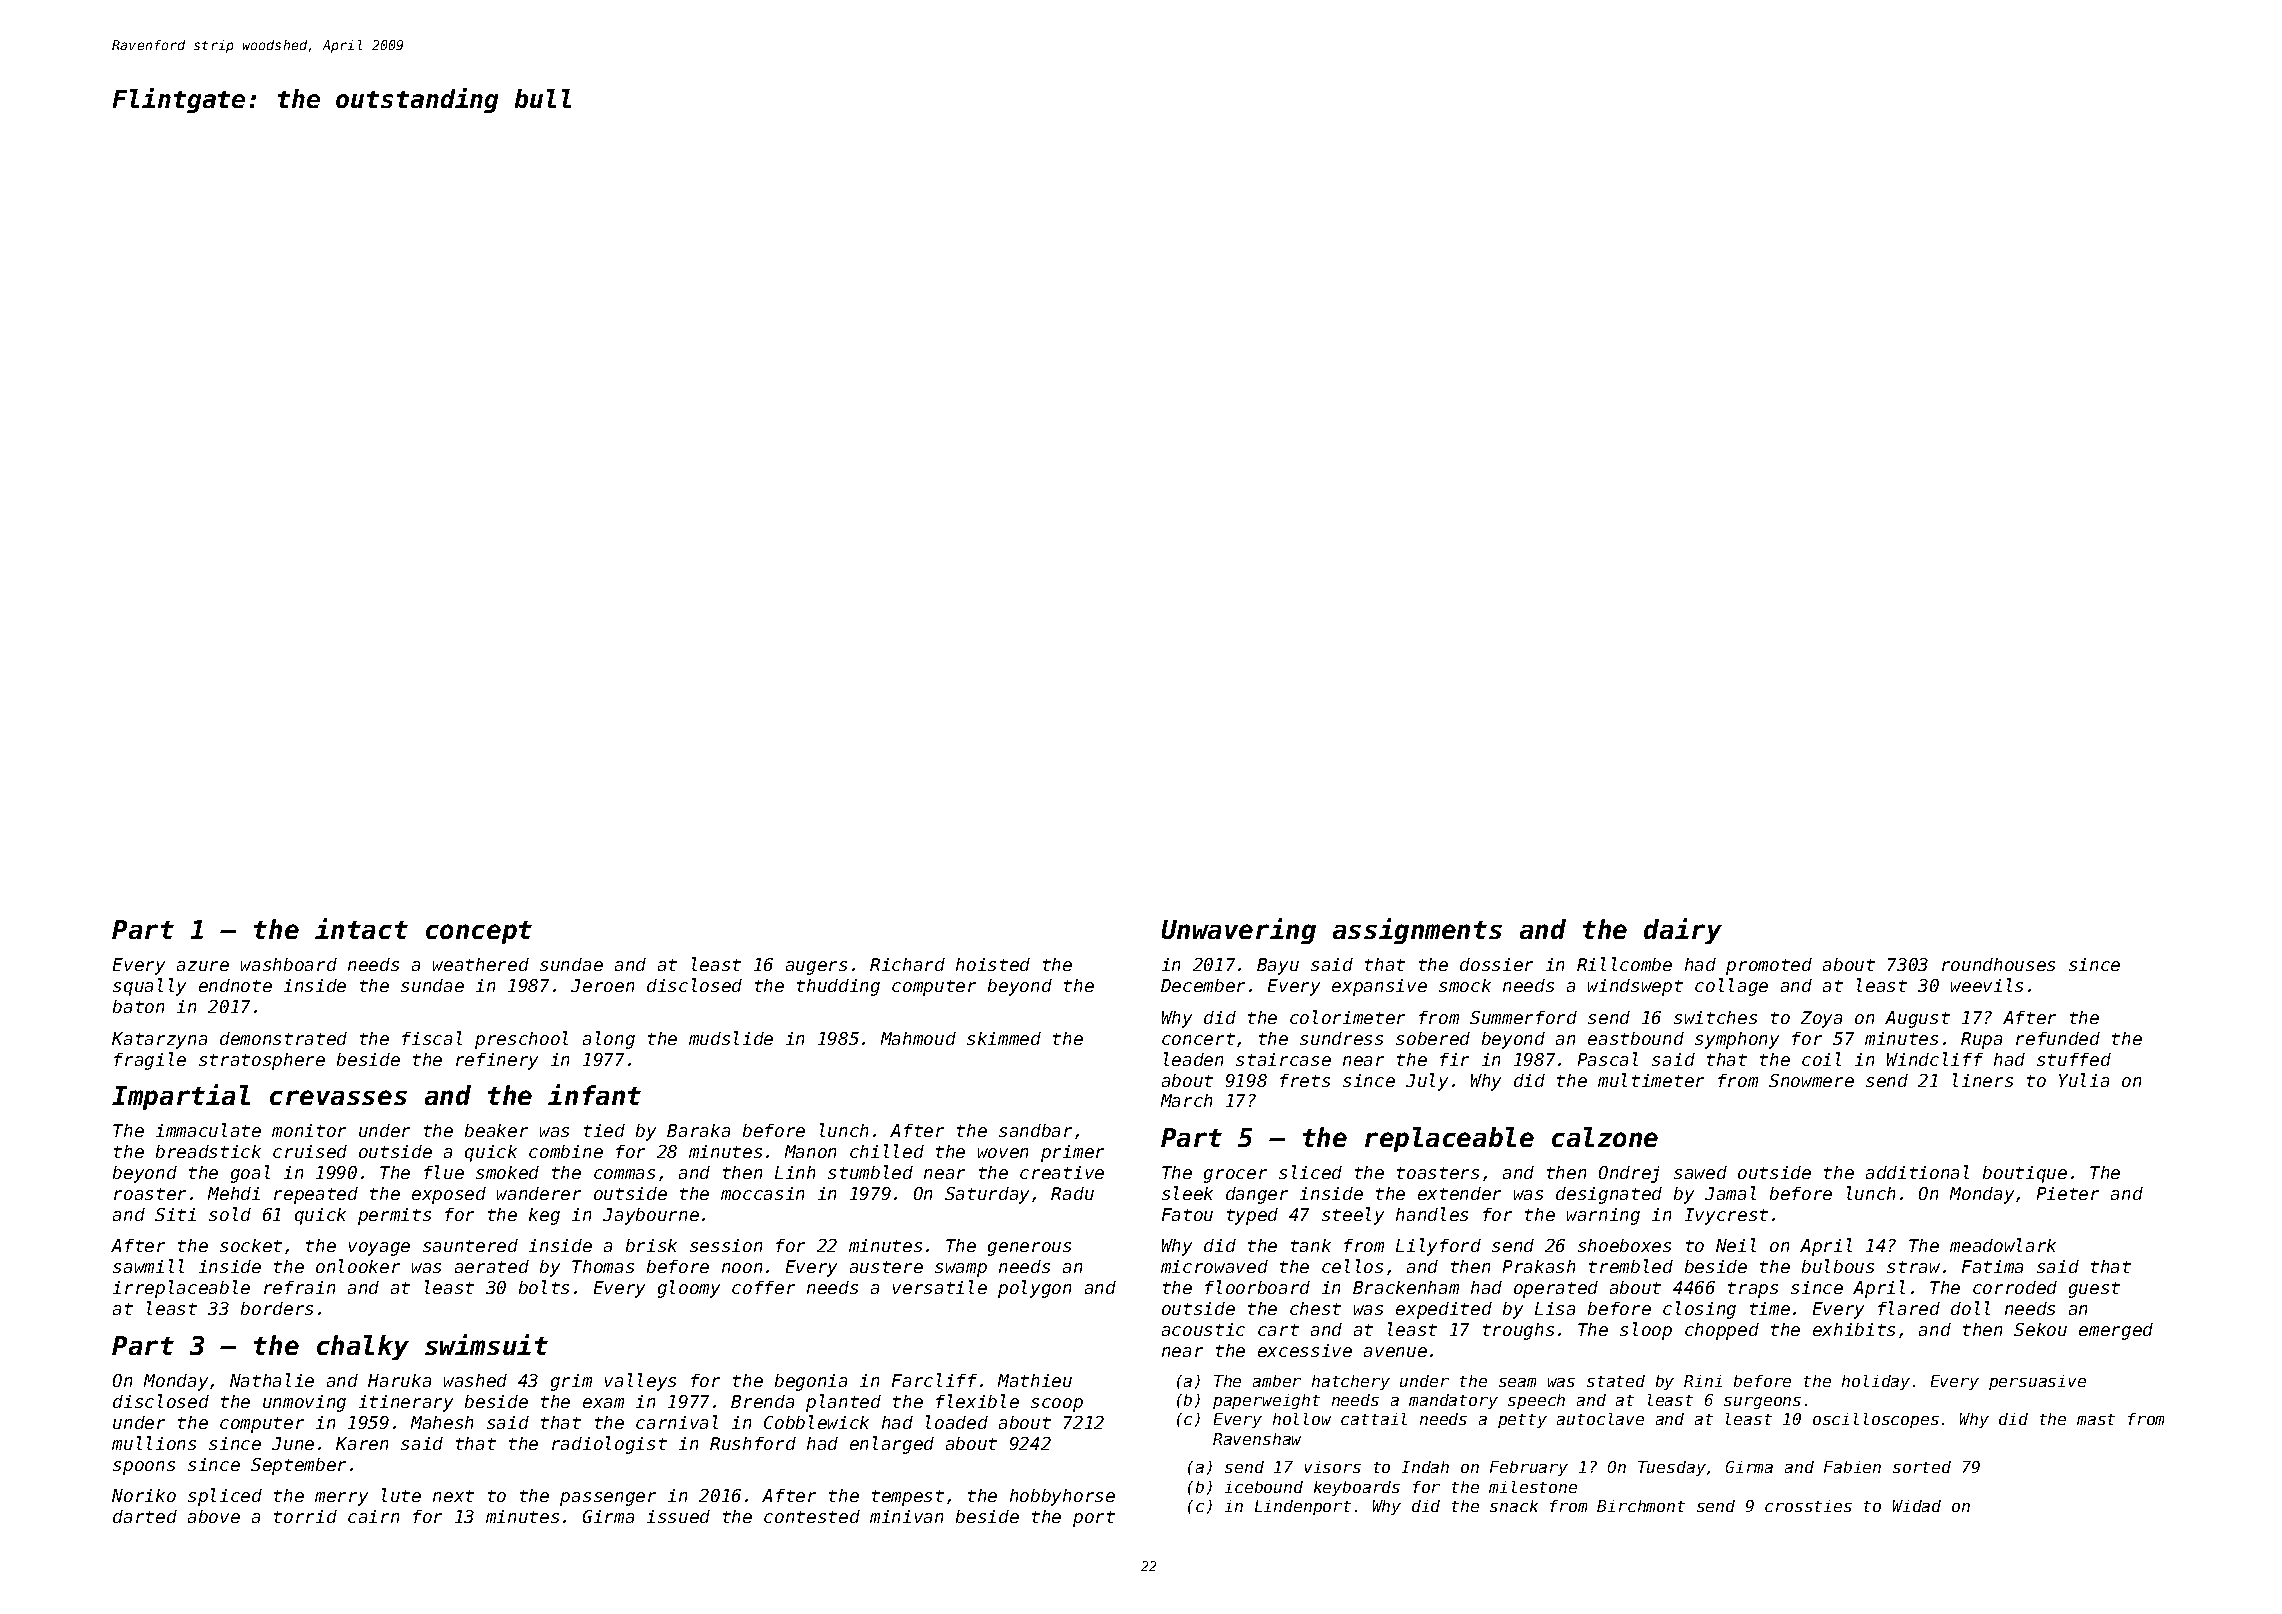 Image resolution: width=2282 pixels, height=1614 pixels. What do you see at coordinates (1417, 931) in the screenshot?
I see `assignments` at bounding box center [1417, 931].
